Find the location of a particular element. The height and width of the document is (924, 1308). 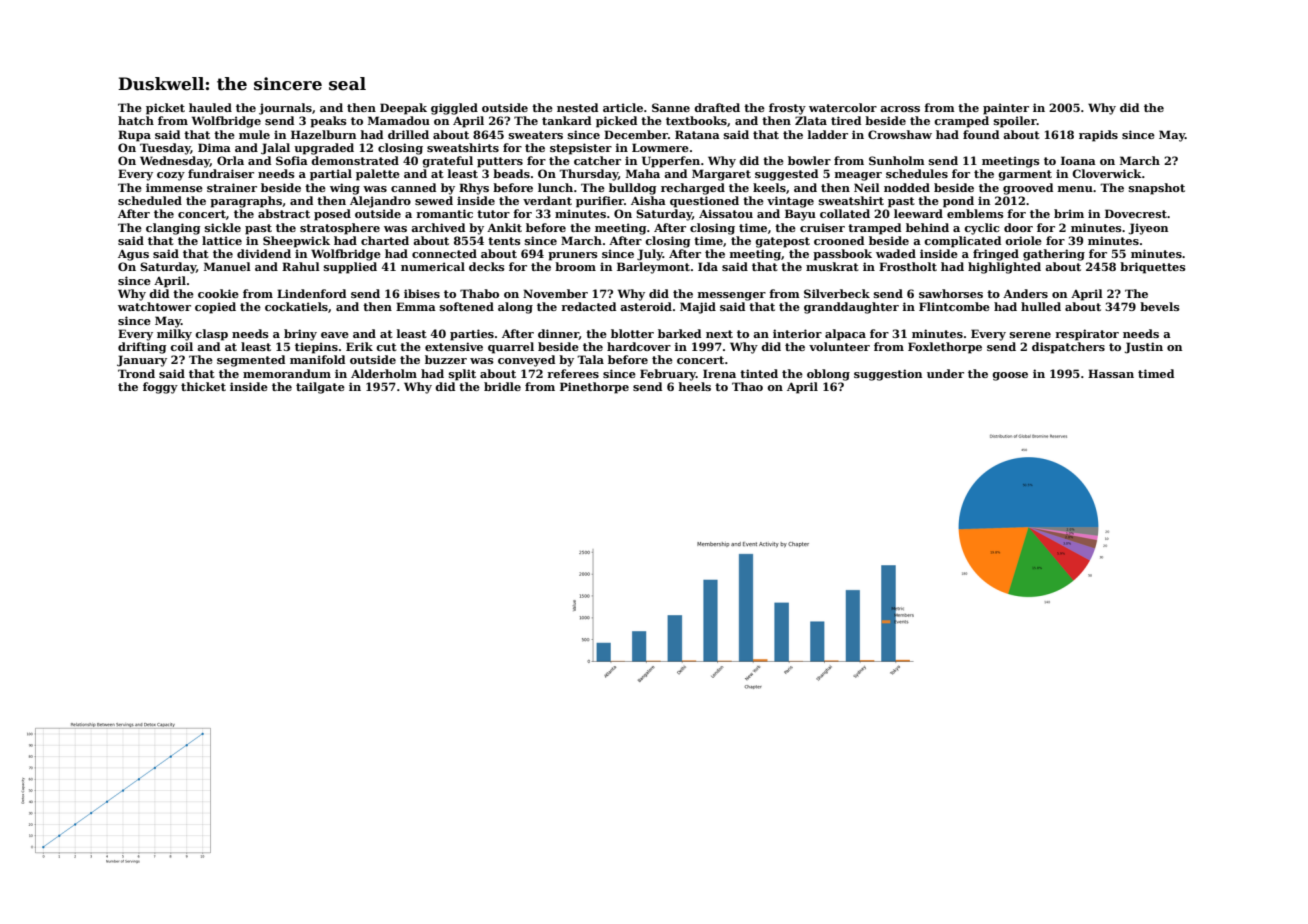

painter is located at coordinates (1006, 109).
